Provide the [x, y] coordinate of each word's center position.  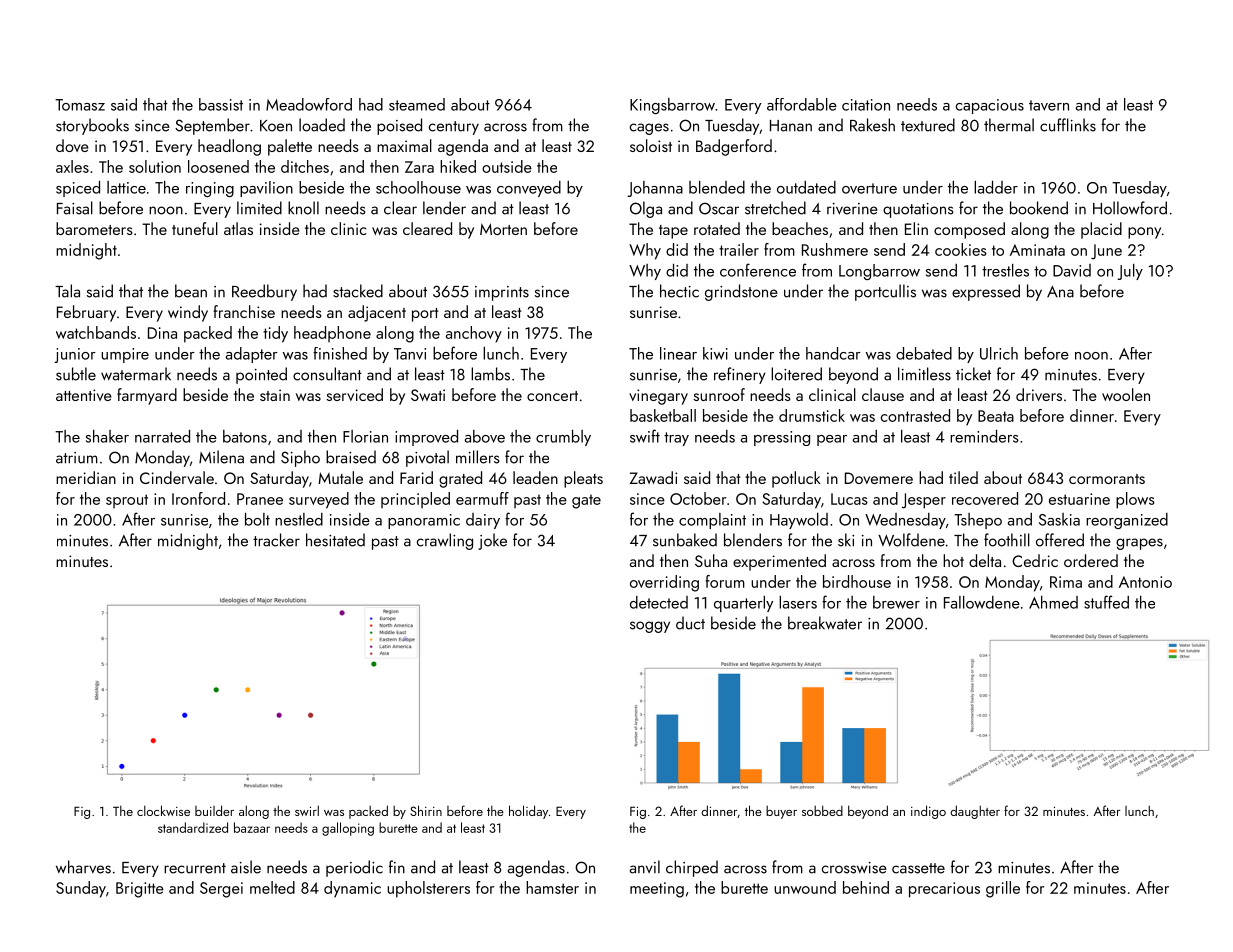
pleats [583, 479]
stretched [775, 208]
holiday [528, 812]
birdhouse [857, 581]
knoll [303, 208]
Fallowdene [982, 602]
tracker [276, 540]
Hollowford [1130, 208]
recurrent [195, 868]
